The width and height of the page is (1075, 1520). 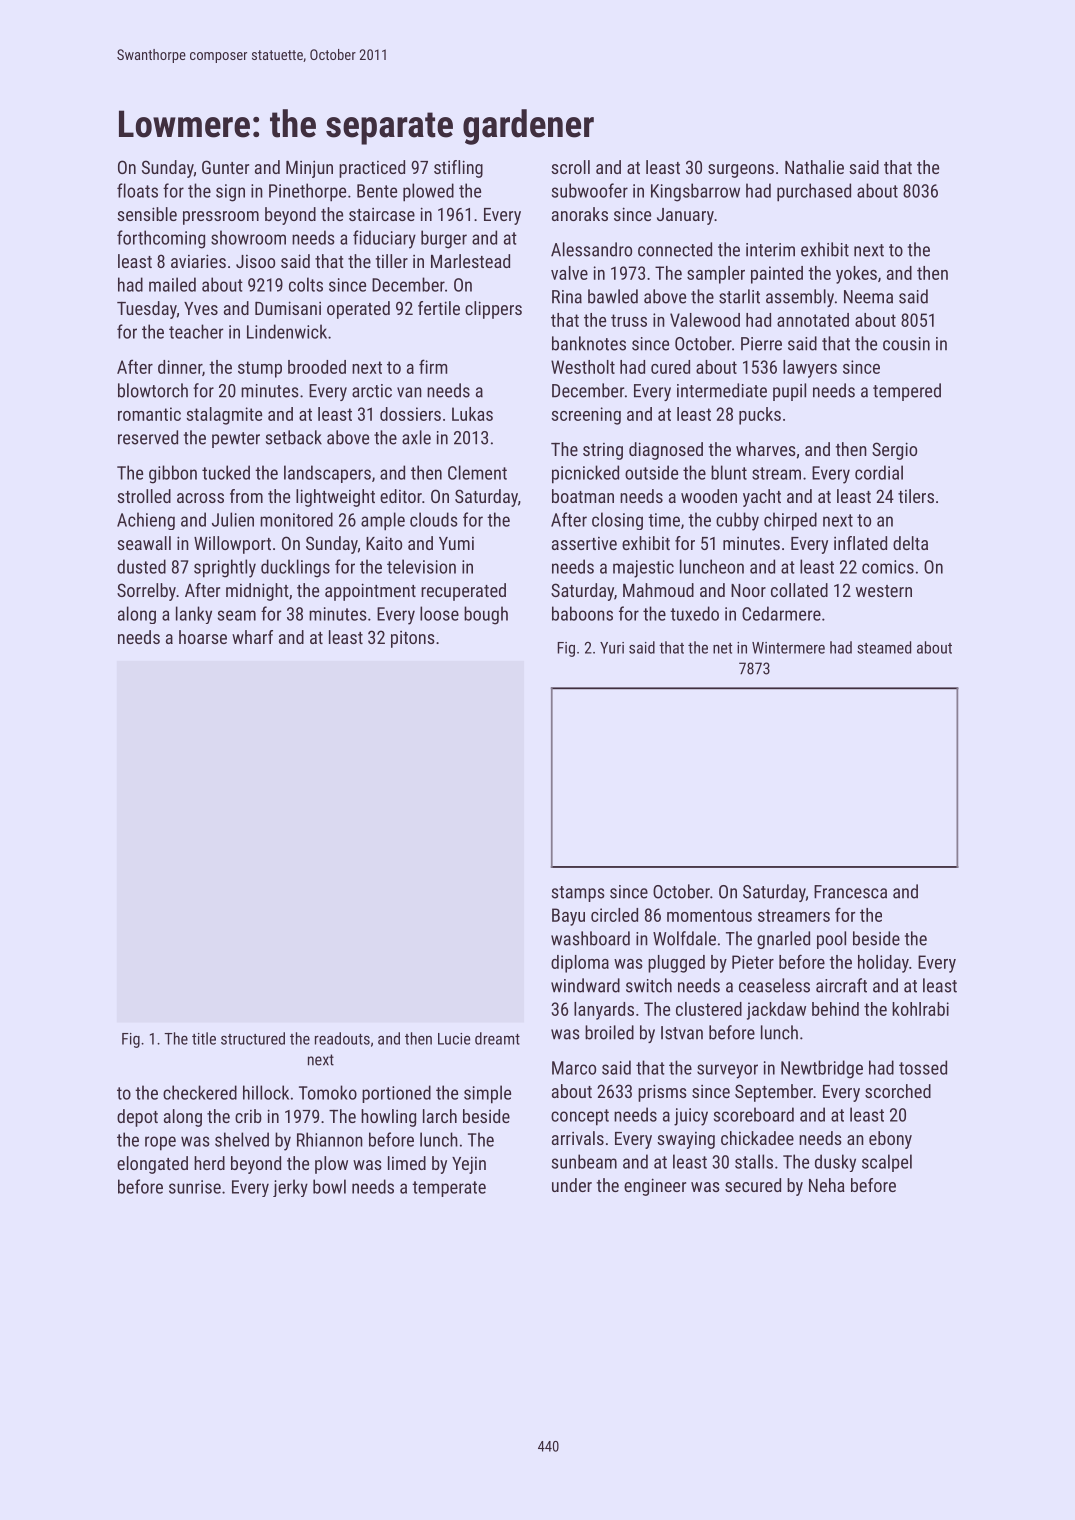 I want to click on firm, so click(x=433, y=366).
